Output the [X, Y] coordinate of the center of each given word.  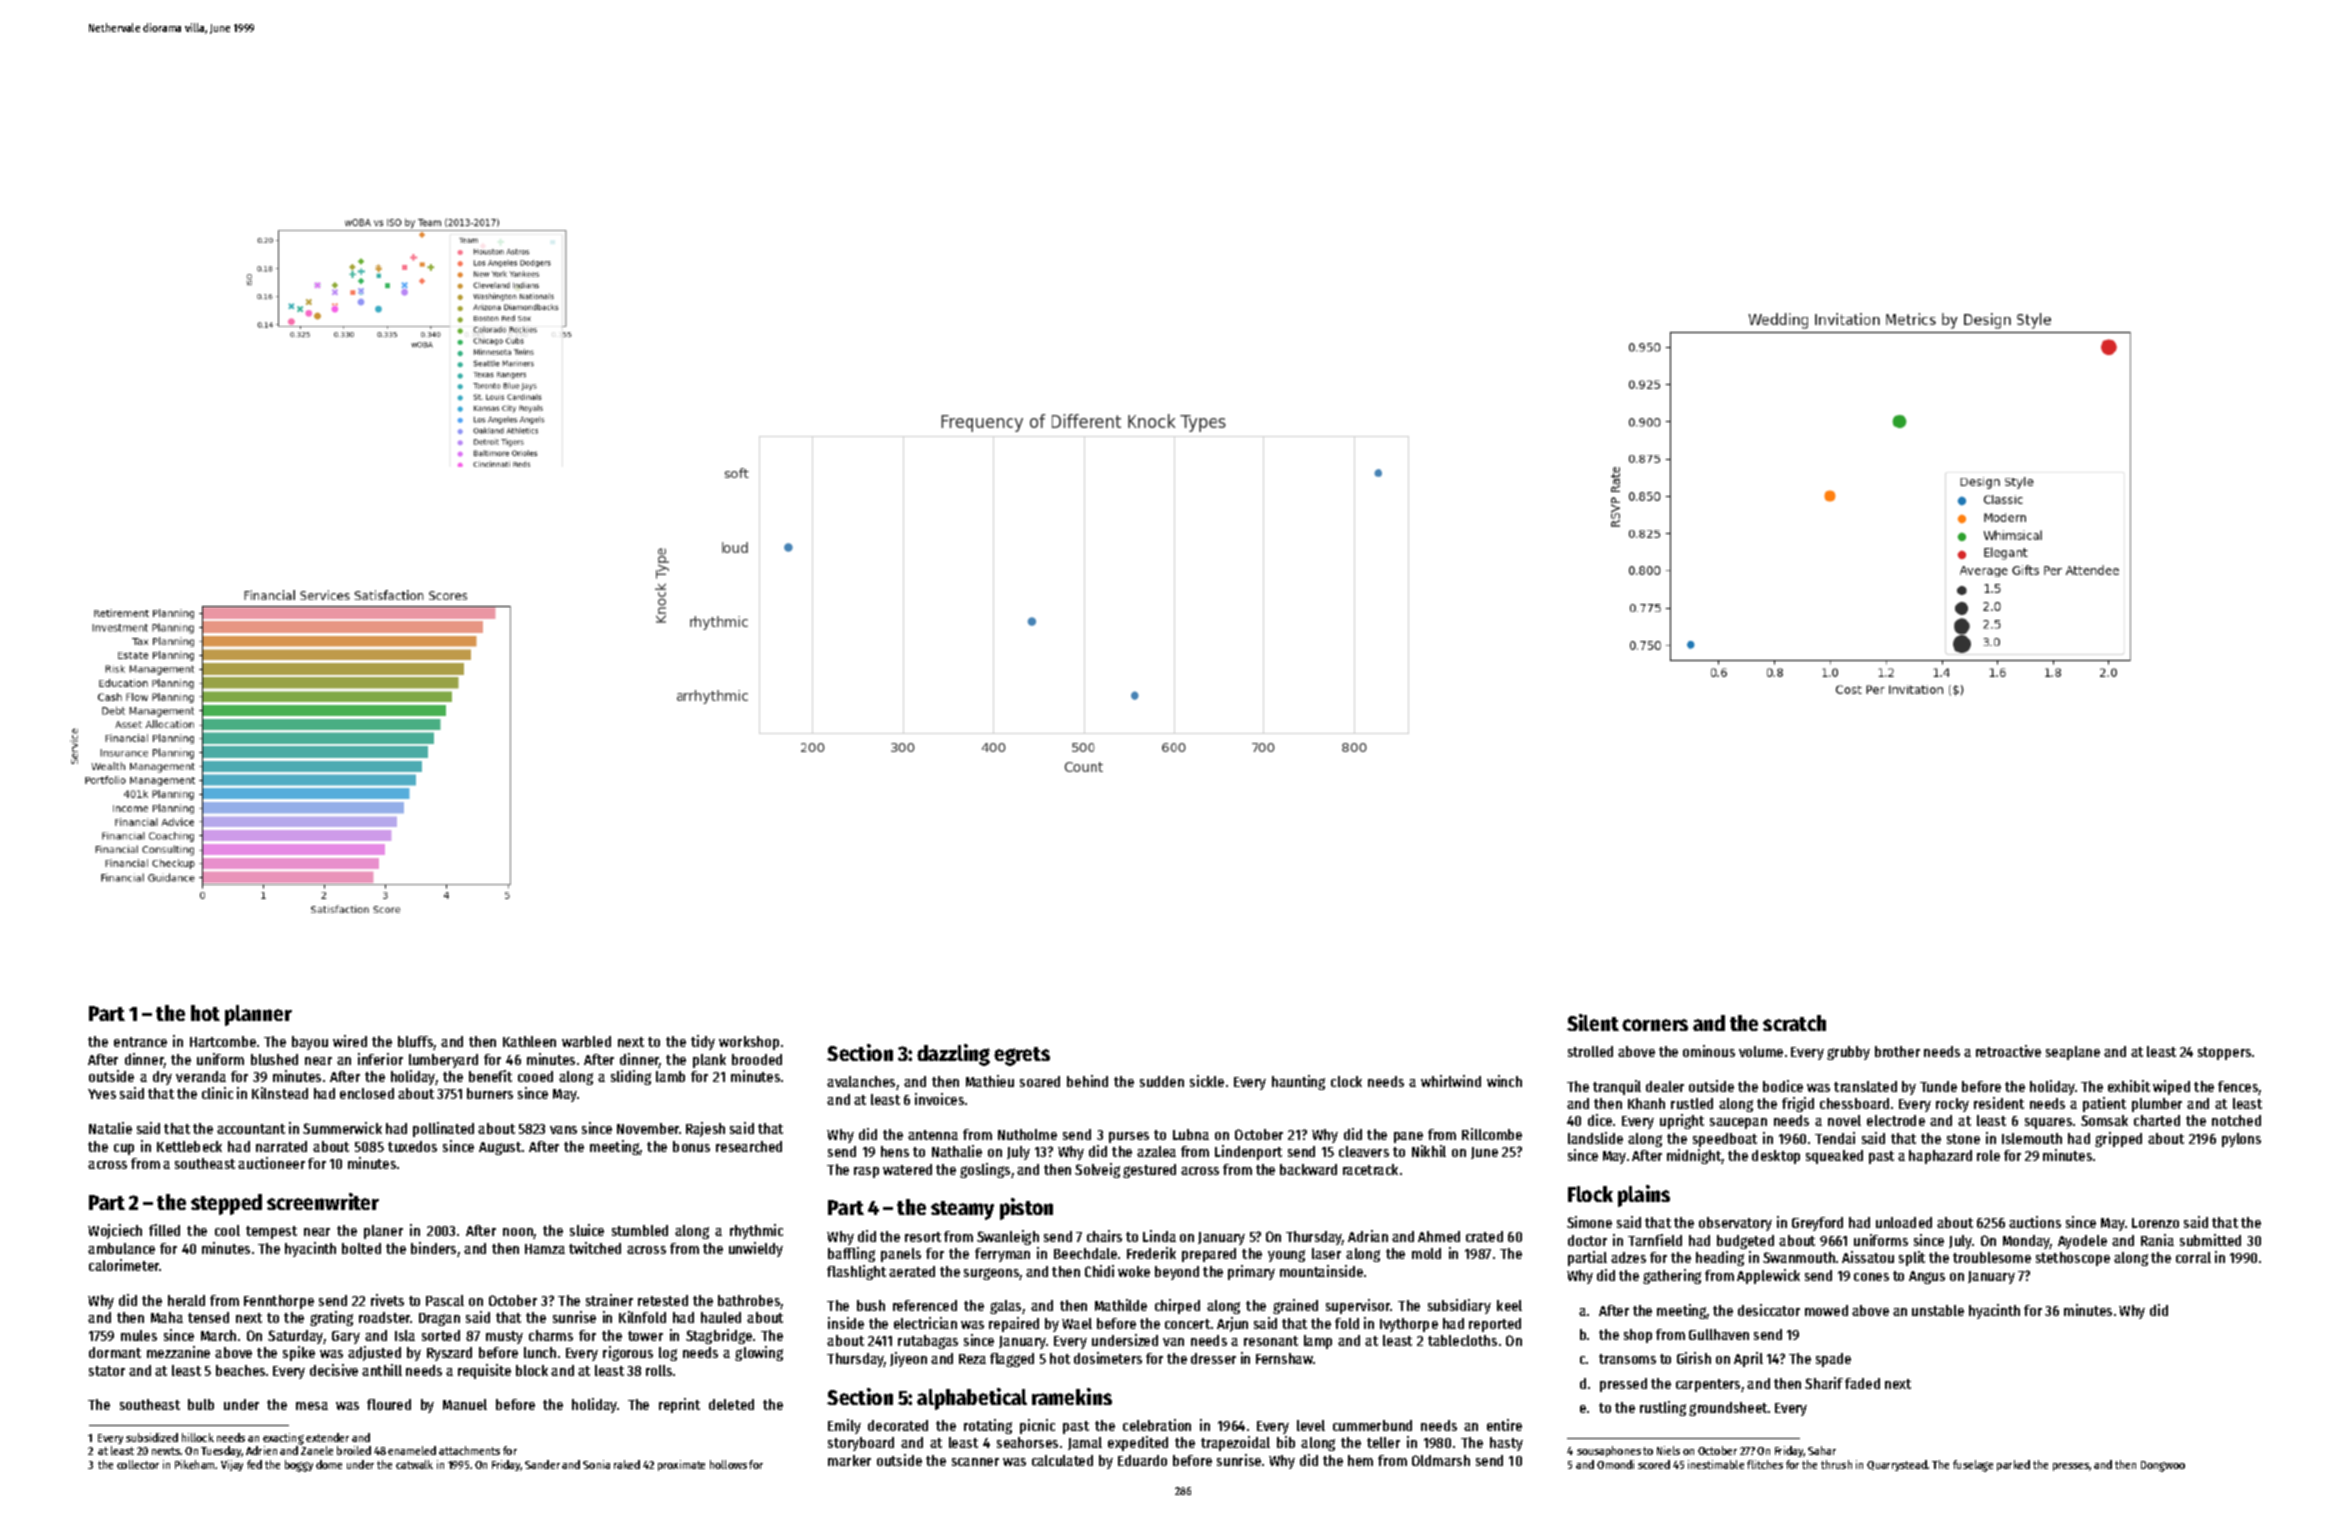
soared [1040, 1081]
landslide [1595, 1138]
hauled [721, 1317]
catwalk [414, 1464]
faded [1862, 1383]
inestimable [1716, 1464]
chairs [1104, 1236]
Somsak [2104, 1120]
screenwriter [323, 1201]
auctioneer [271, 1163]
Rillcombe [1492, 1134]
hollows [728, 1464]
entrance [140, 1042]
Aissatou [1868, 1257]
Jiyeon [908, 1359]
